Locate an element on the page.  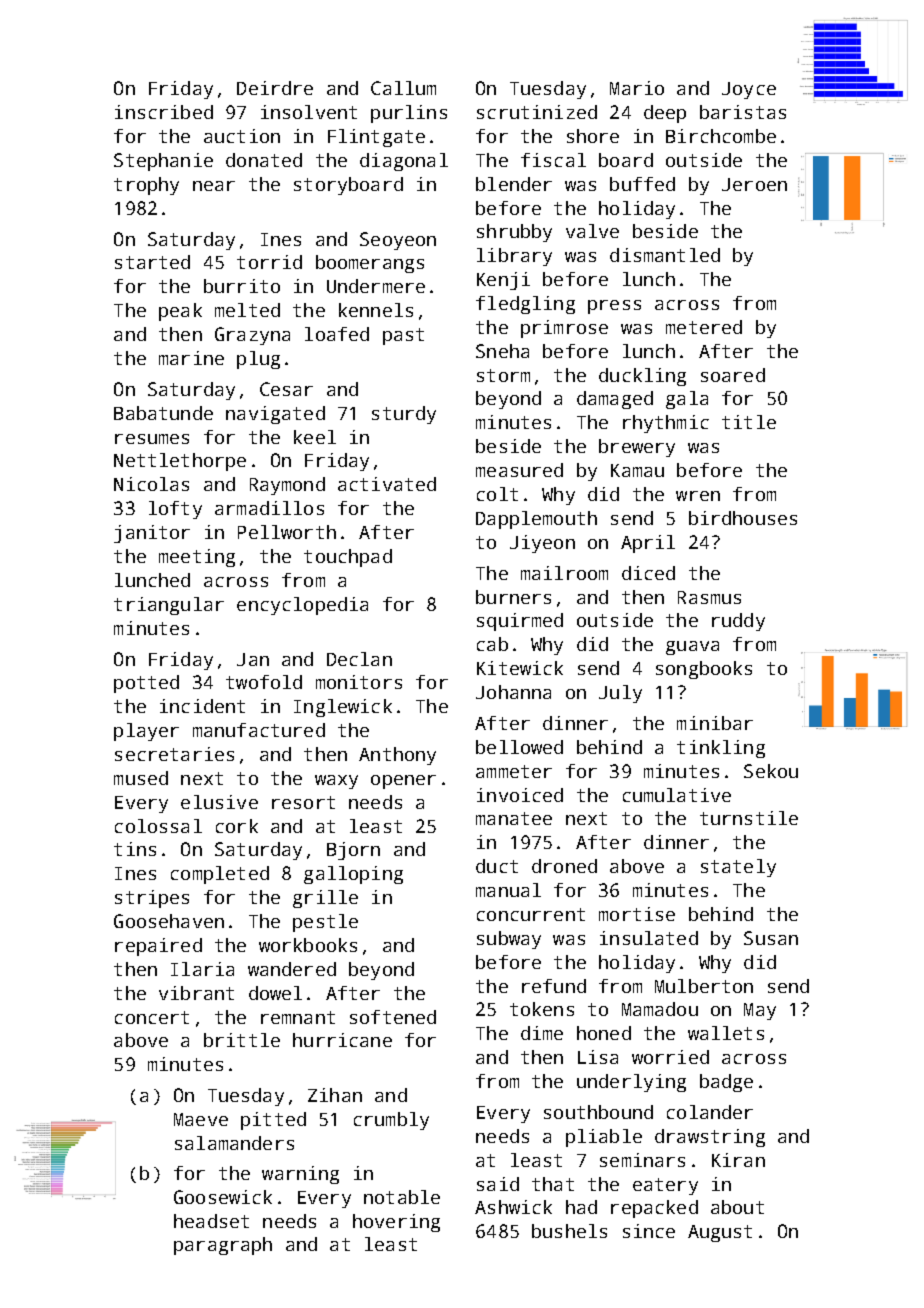
started is located at coordinates (152, 262).
